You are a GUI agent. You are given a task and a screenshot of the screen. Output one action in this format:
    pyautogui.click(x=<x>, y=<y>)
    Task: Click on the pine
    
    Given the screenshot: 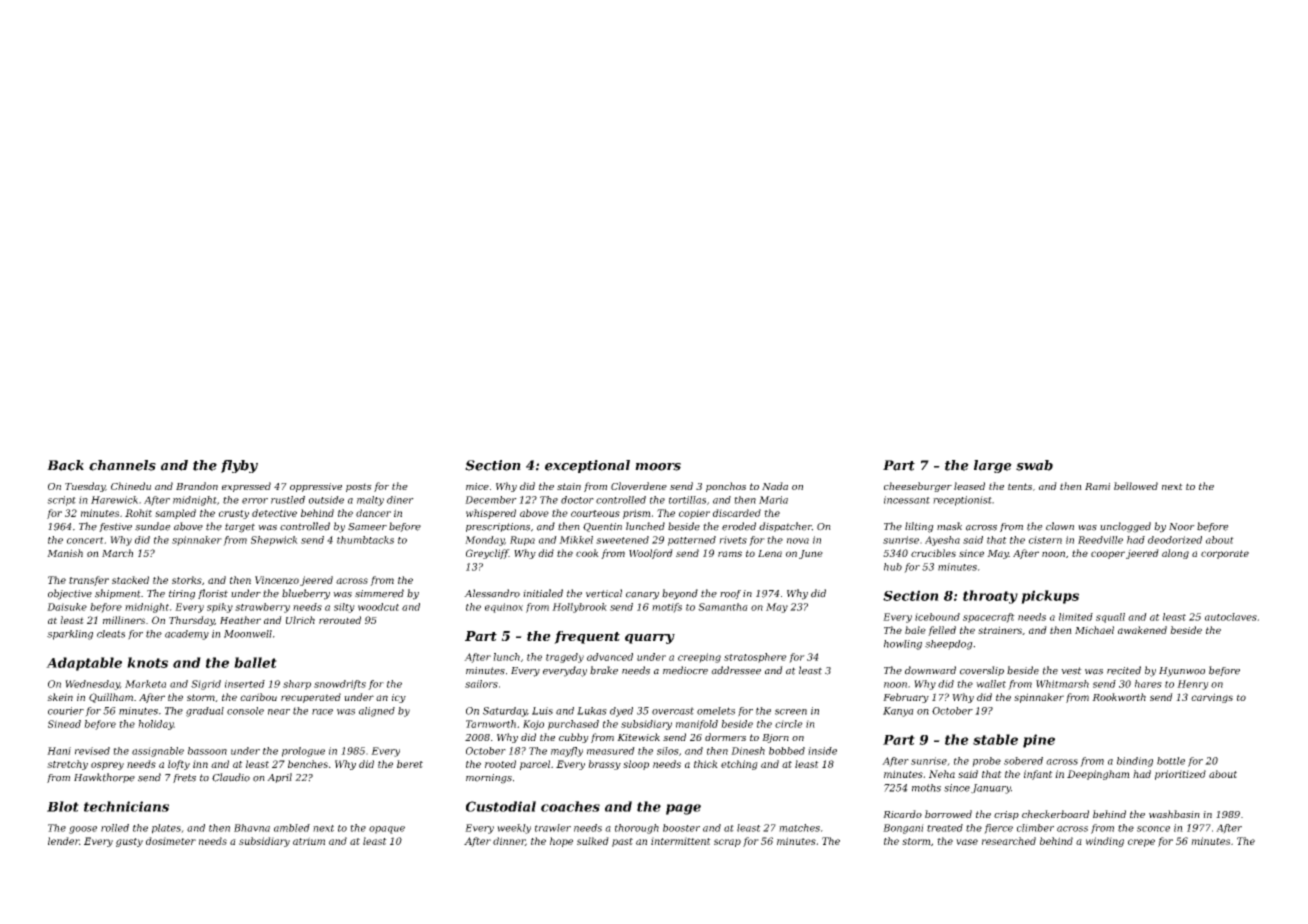 What is the action you would take?
    pyautogui.click(x=1039, y=741)
